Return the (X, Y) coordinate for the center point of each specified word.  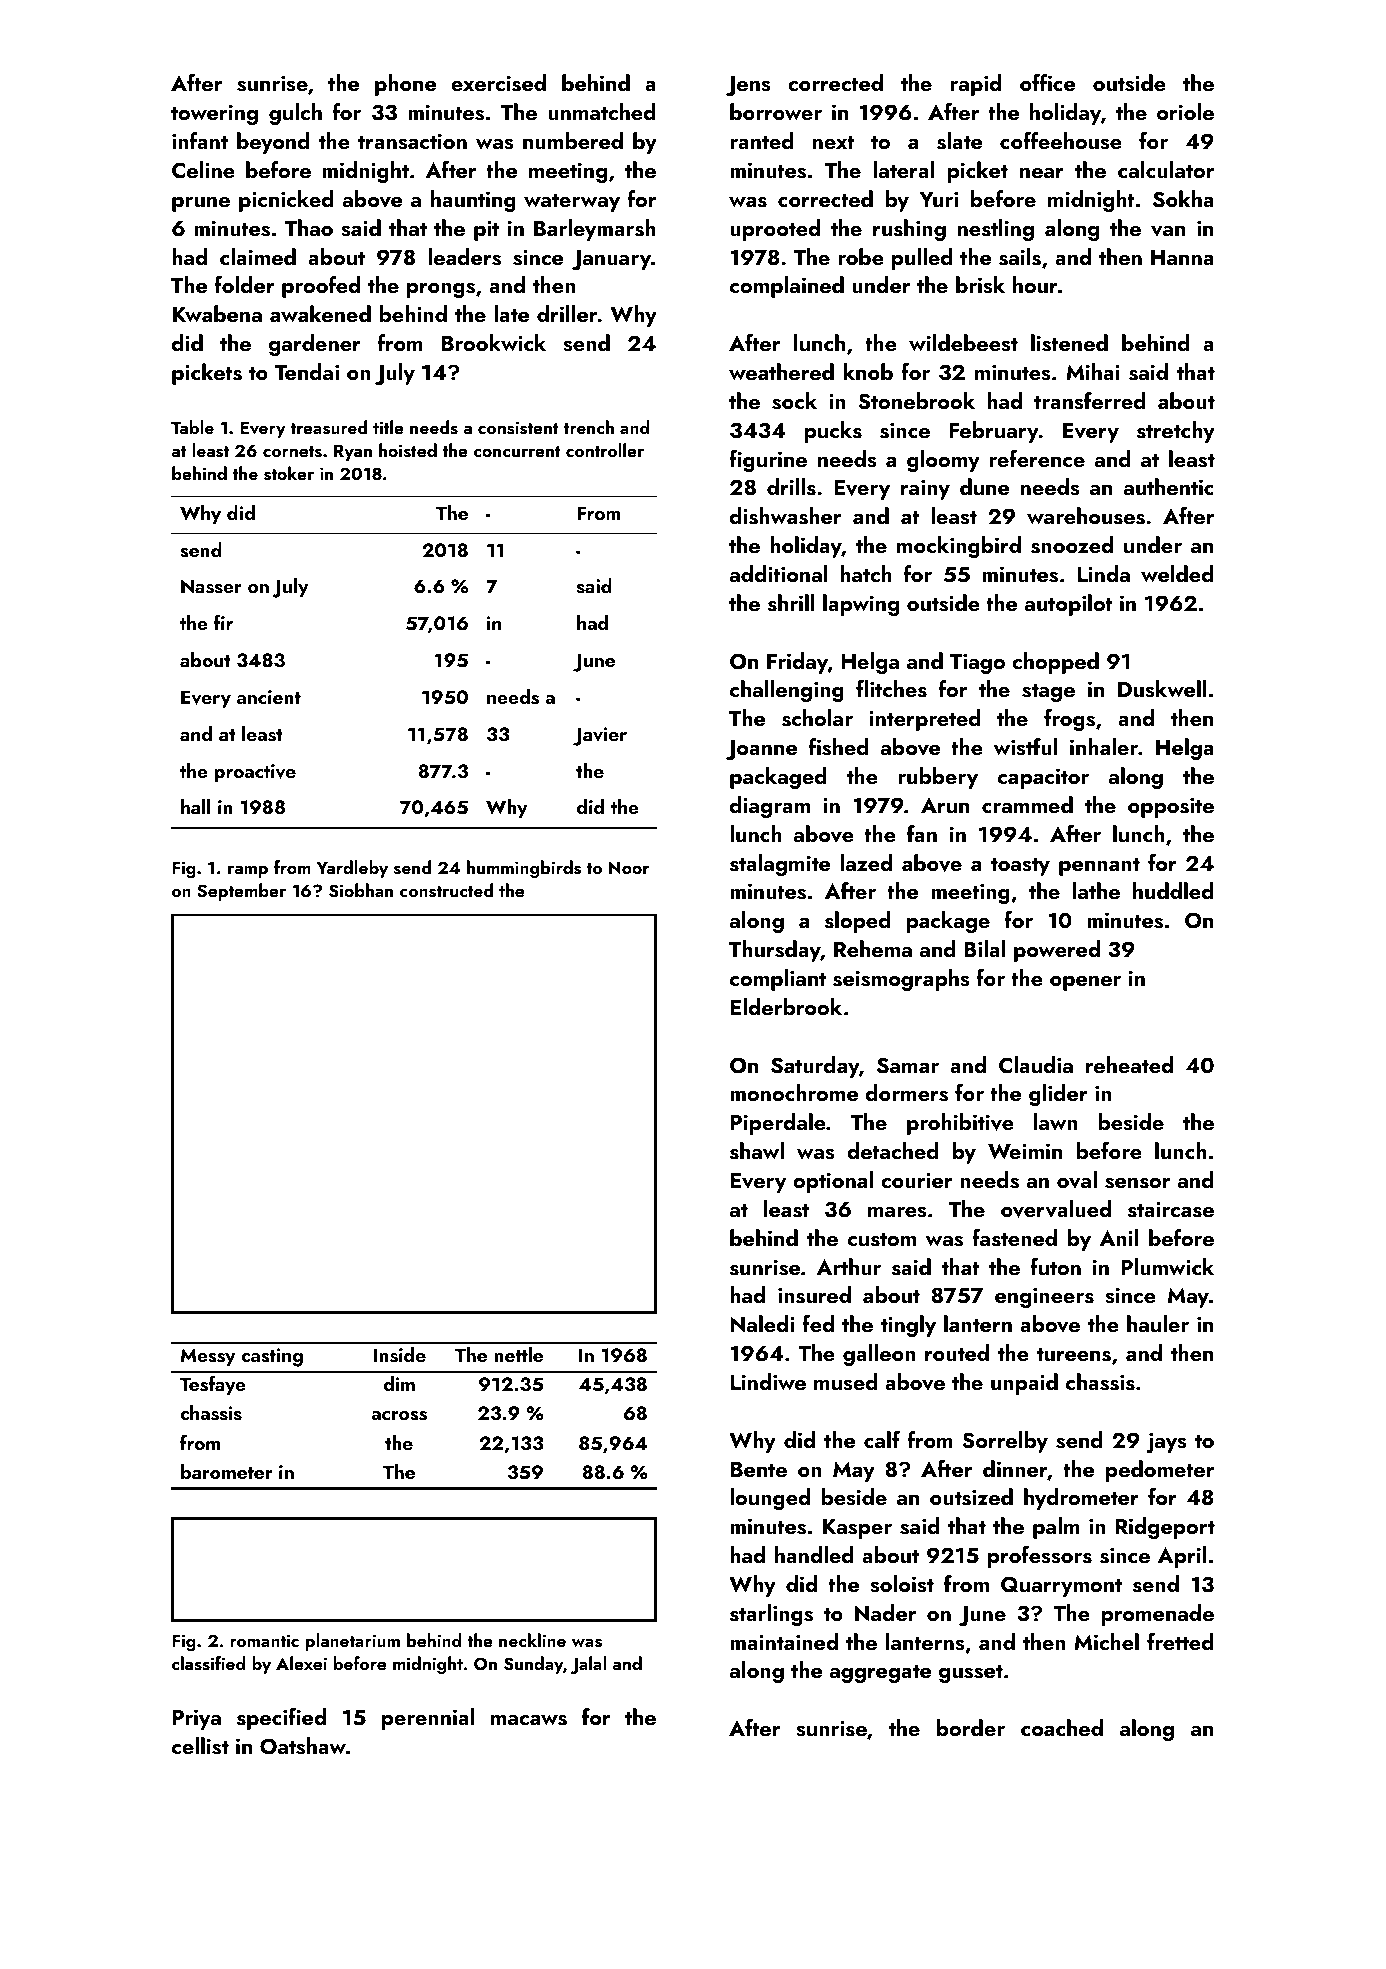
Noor (629, 867)
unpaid (1024, 1384)
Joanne (761, 750)
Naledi (763, 1324)
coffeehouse (1061, 141)
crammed (1027, 804)
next (834, 142)
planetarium (353, 1642)
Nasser (211, 586)
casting (272, 1357)
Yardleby (352, 869)
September (241, 892)
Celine (203, 170)
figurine (768, 461)
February (994, 432)
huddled (1173, 890)
